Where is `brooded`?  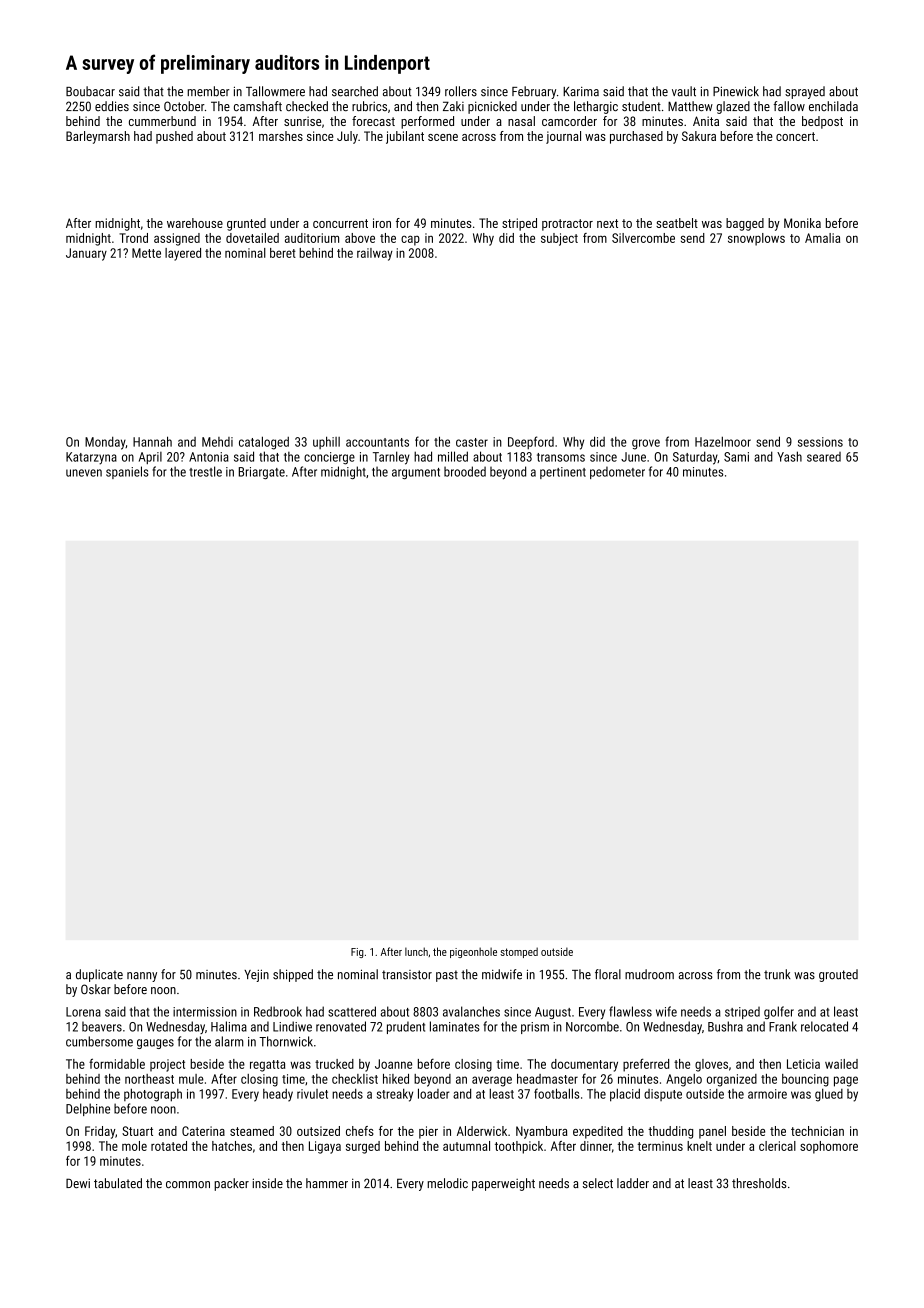
brooded is located at coordinates (465, 471).
